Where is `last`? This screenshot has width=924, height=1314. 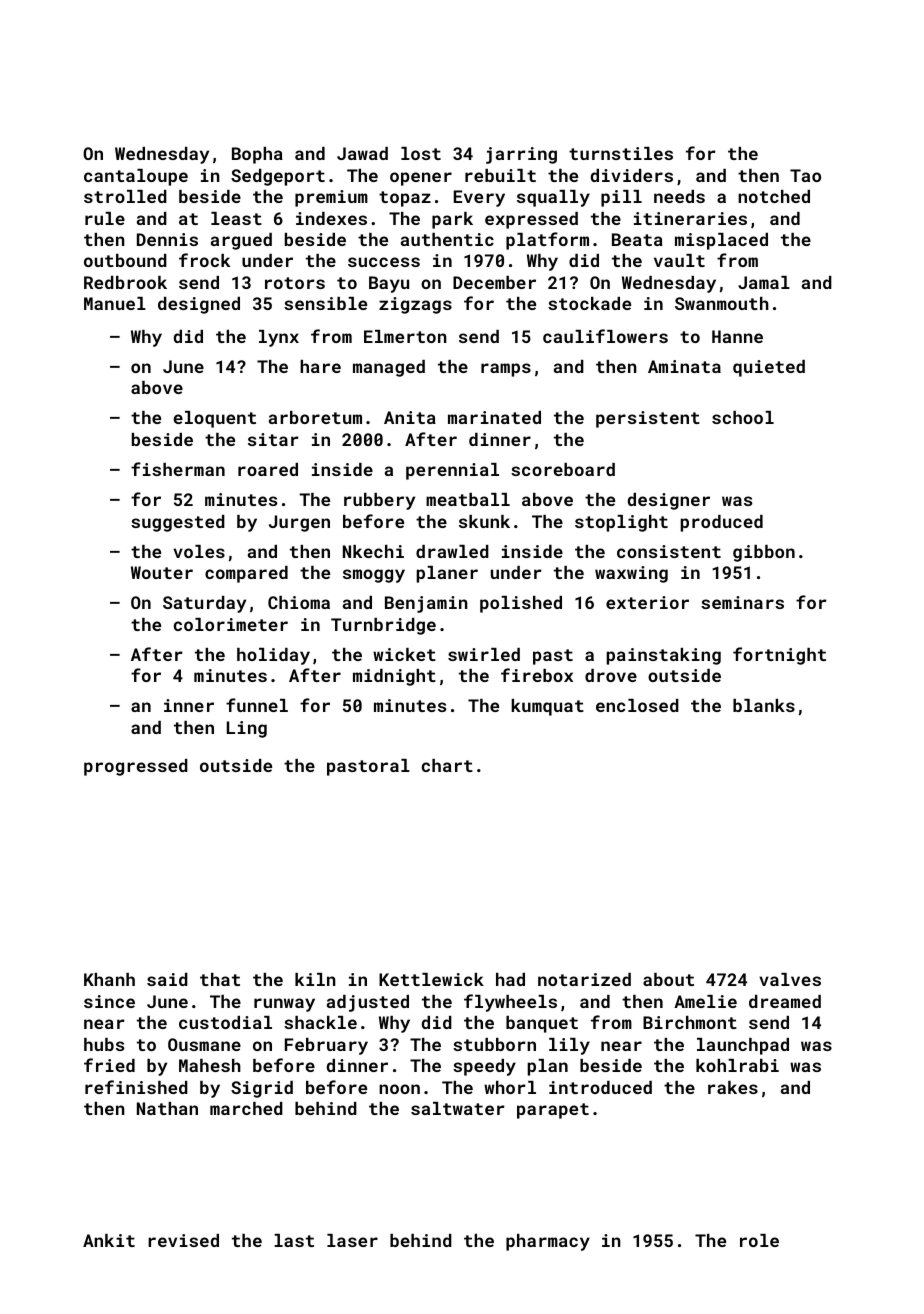 last is located at coordinates (294, 1240).
